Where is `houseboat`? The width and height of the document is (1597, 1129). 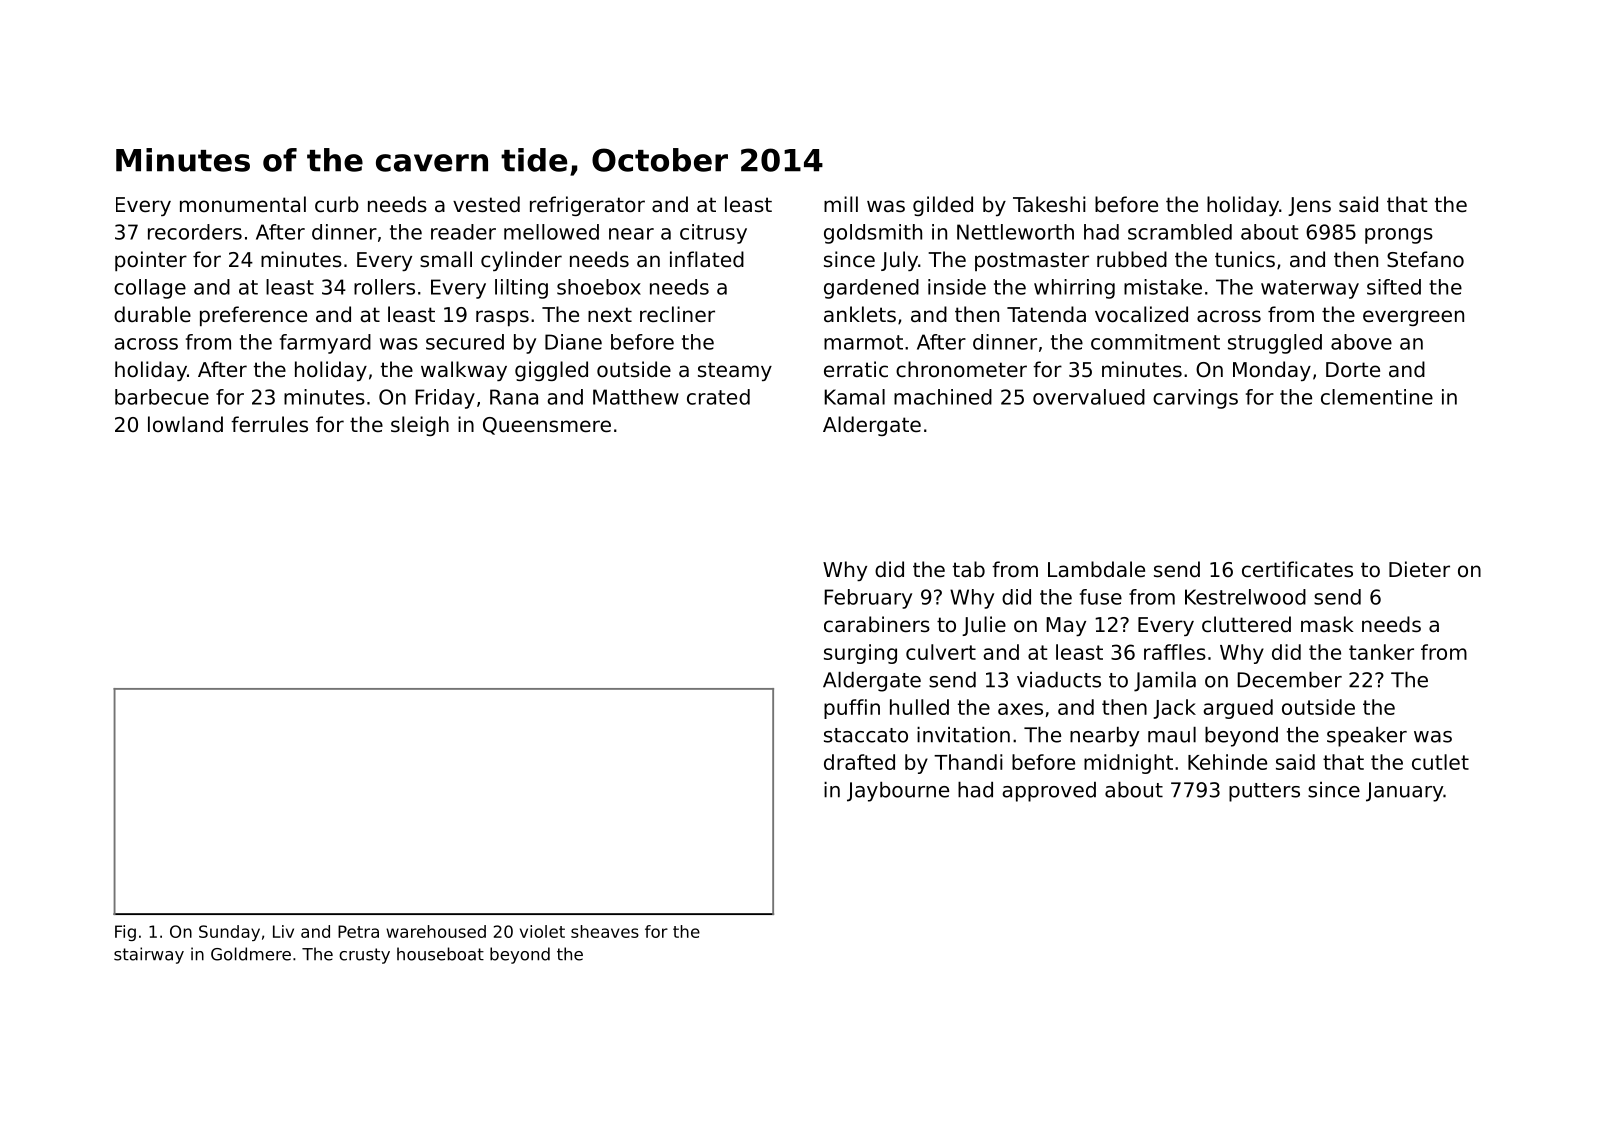
houseboat is located at coordinates (440, 954).
